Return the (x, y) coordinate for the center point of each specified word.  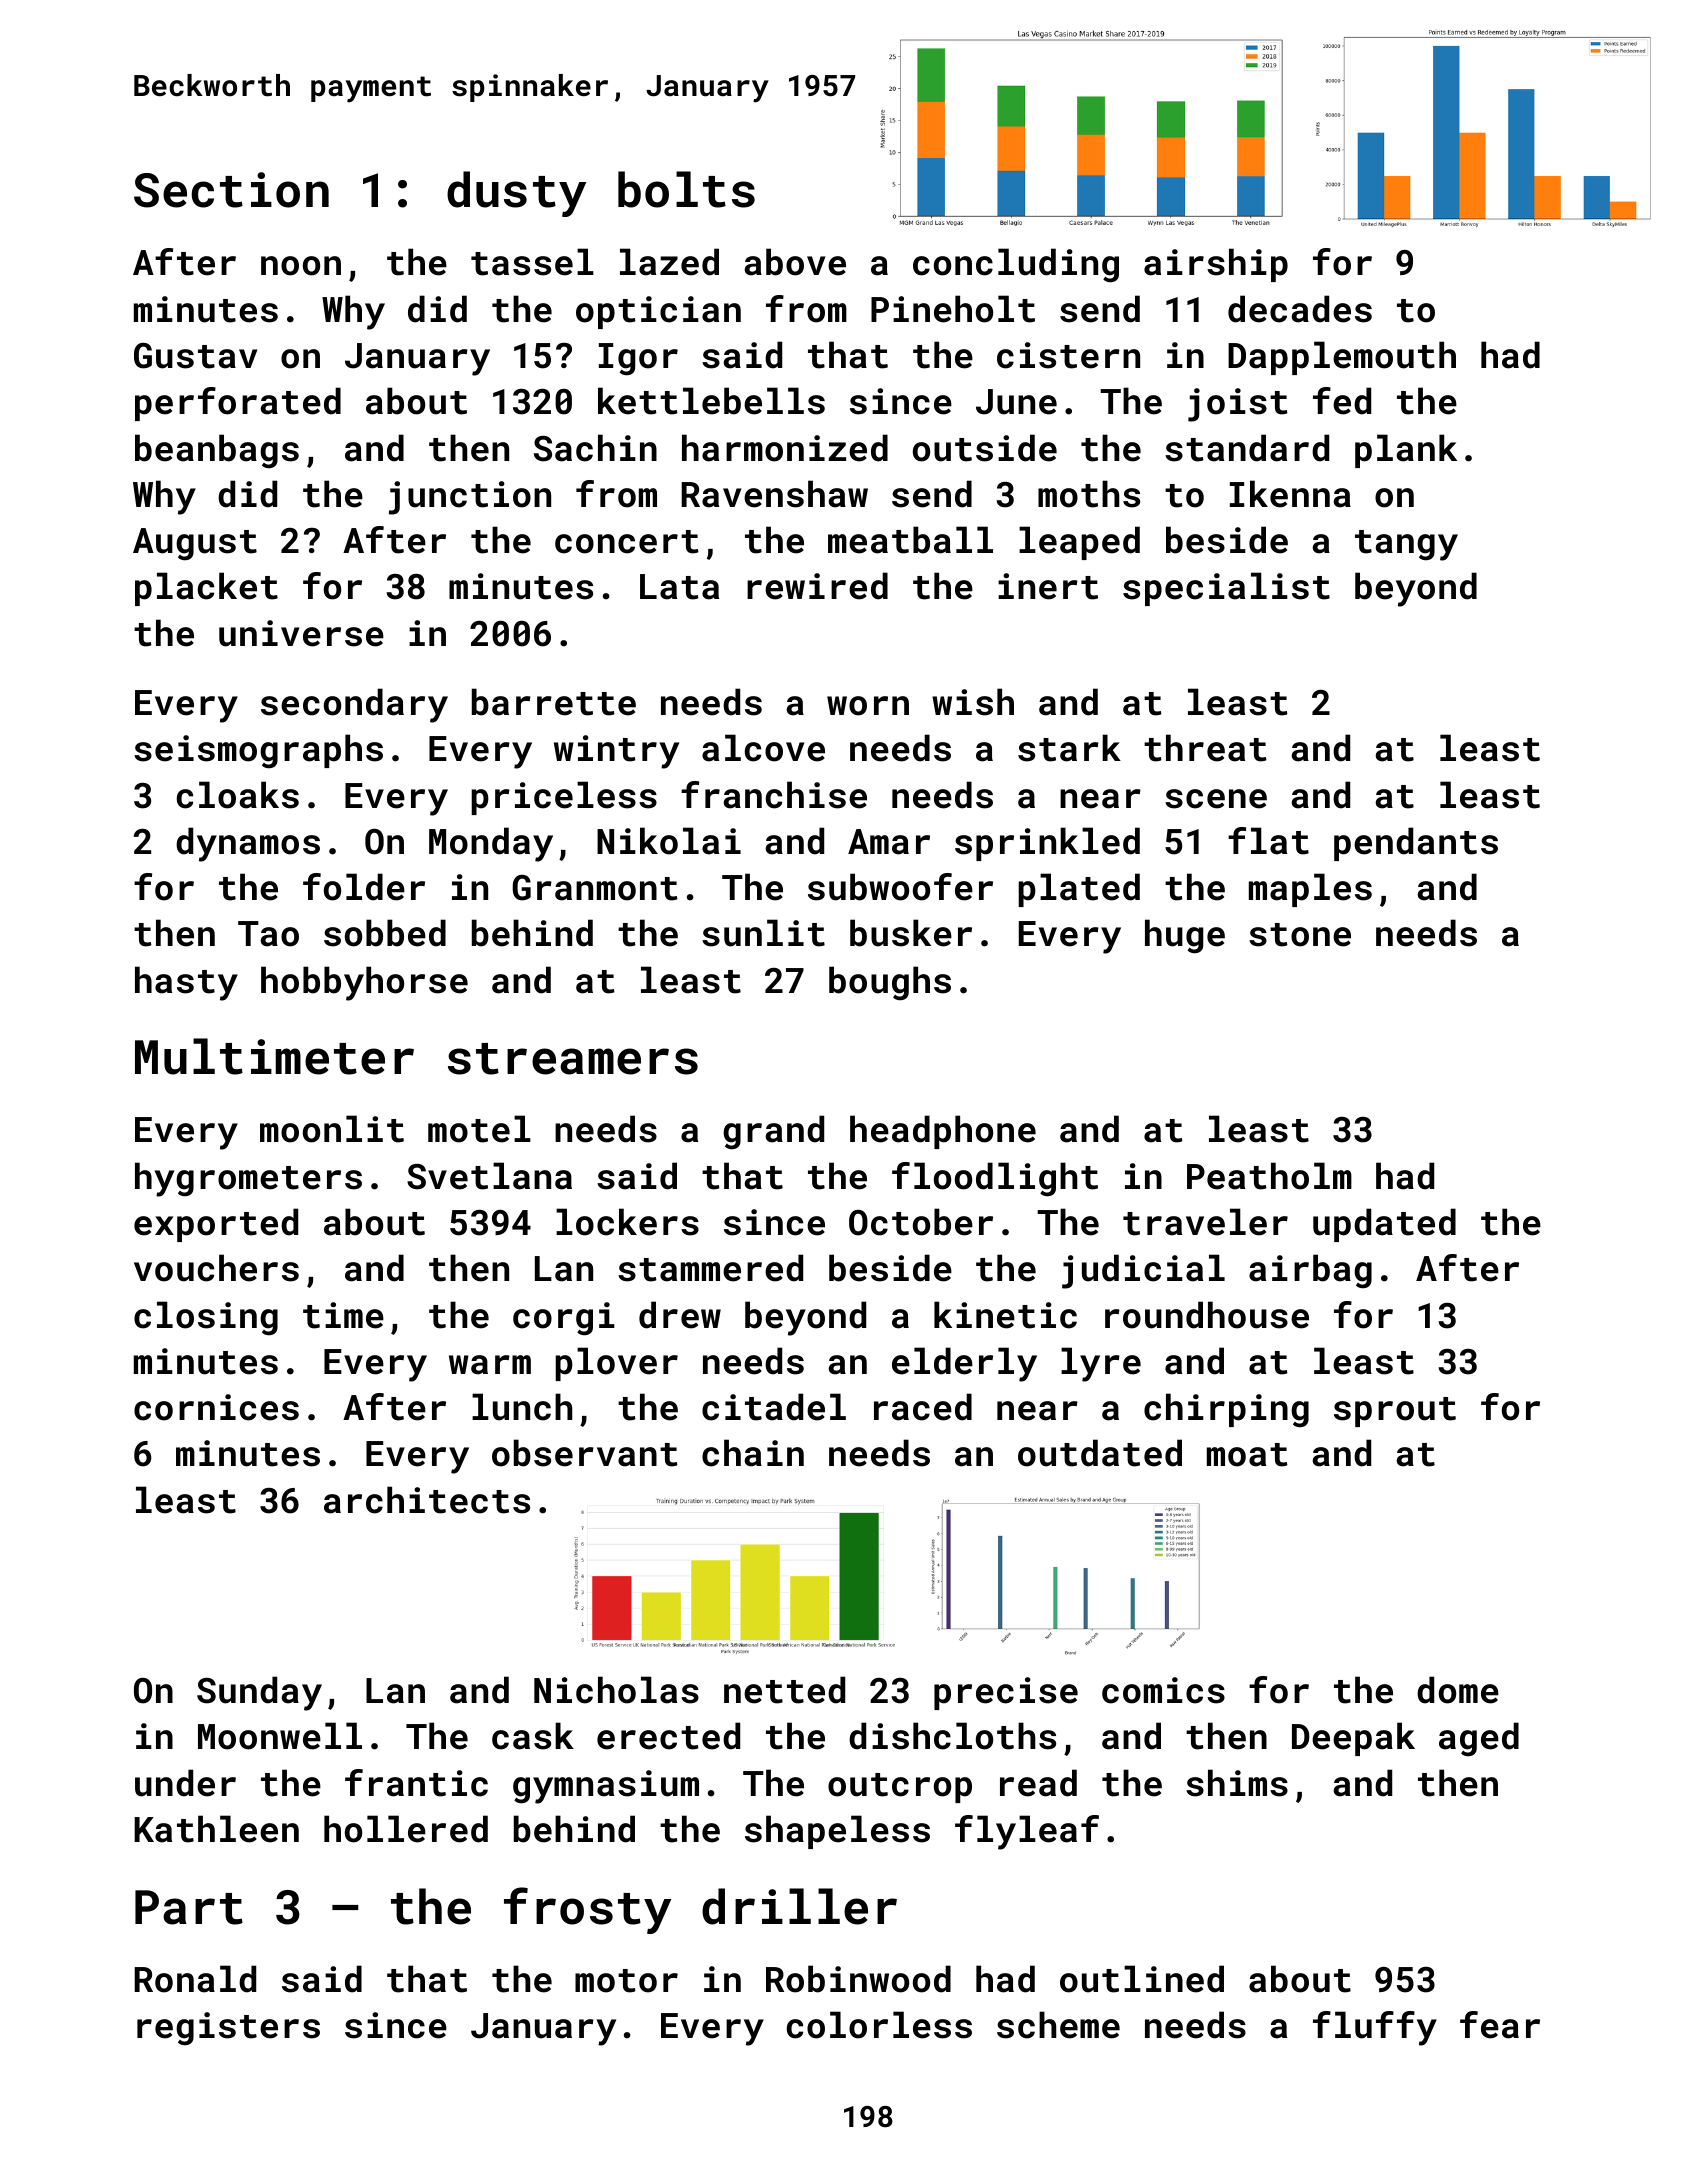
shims (1237, 1783)
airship (1216, 265)
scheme (1058, 2025)
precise (1006, 1693)
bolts (686, 189)
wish (973, 702)
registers (228, 2029)
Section (231, 190)
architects (427, 1500)
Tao (268, 934)
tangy (1406, 545)
